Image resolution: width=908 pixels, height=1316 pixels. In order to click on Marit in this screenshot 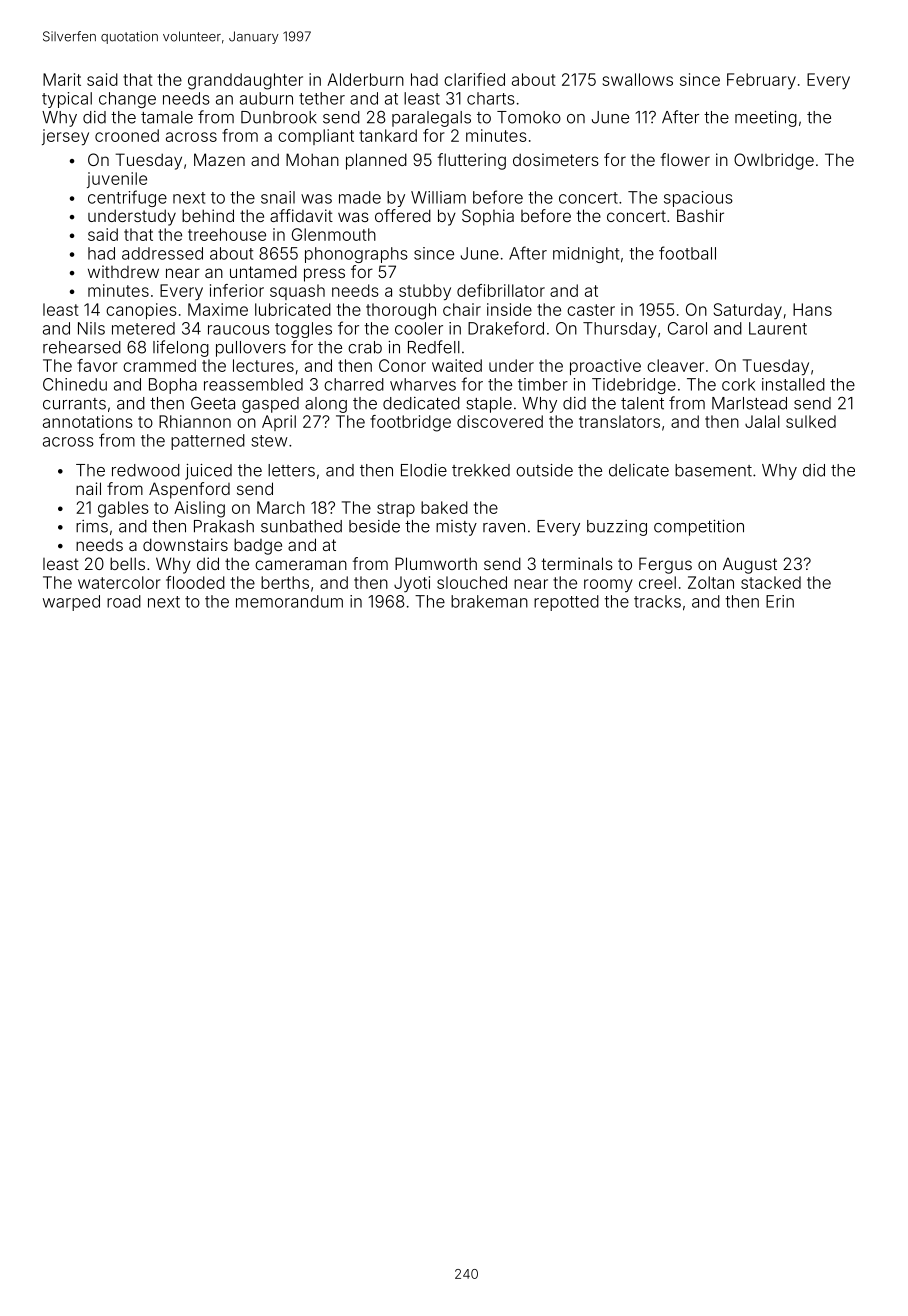, I will do `click(62, 79)`.
